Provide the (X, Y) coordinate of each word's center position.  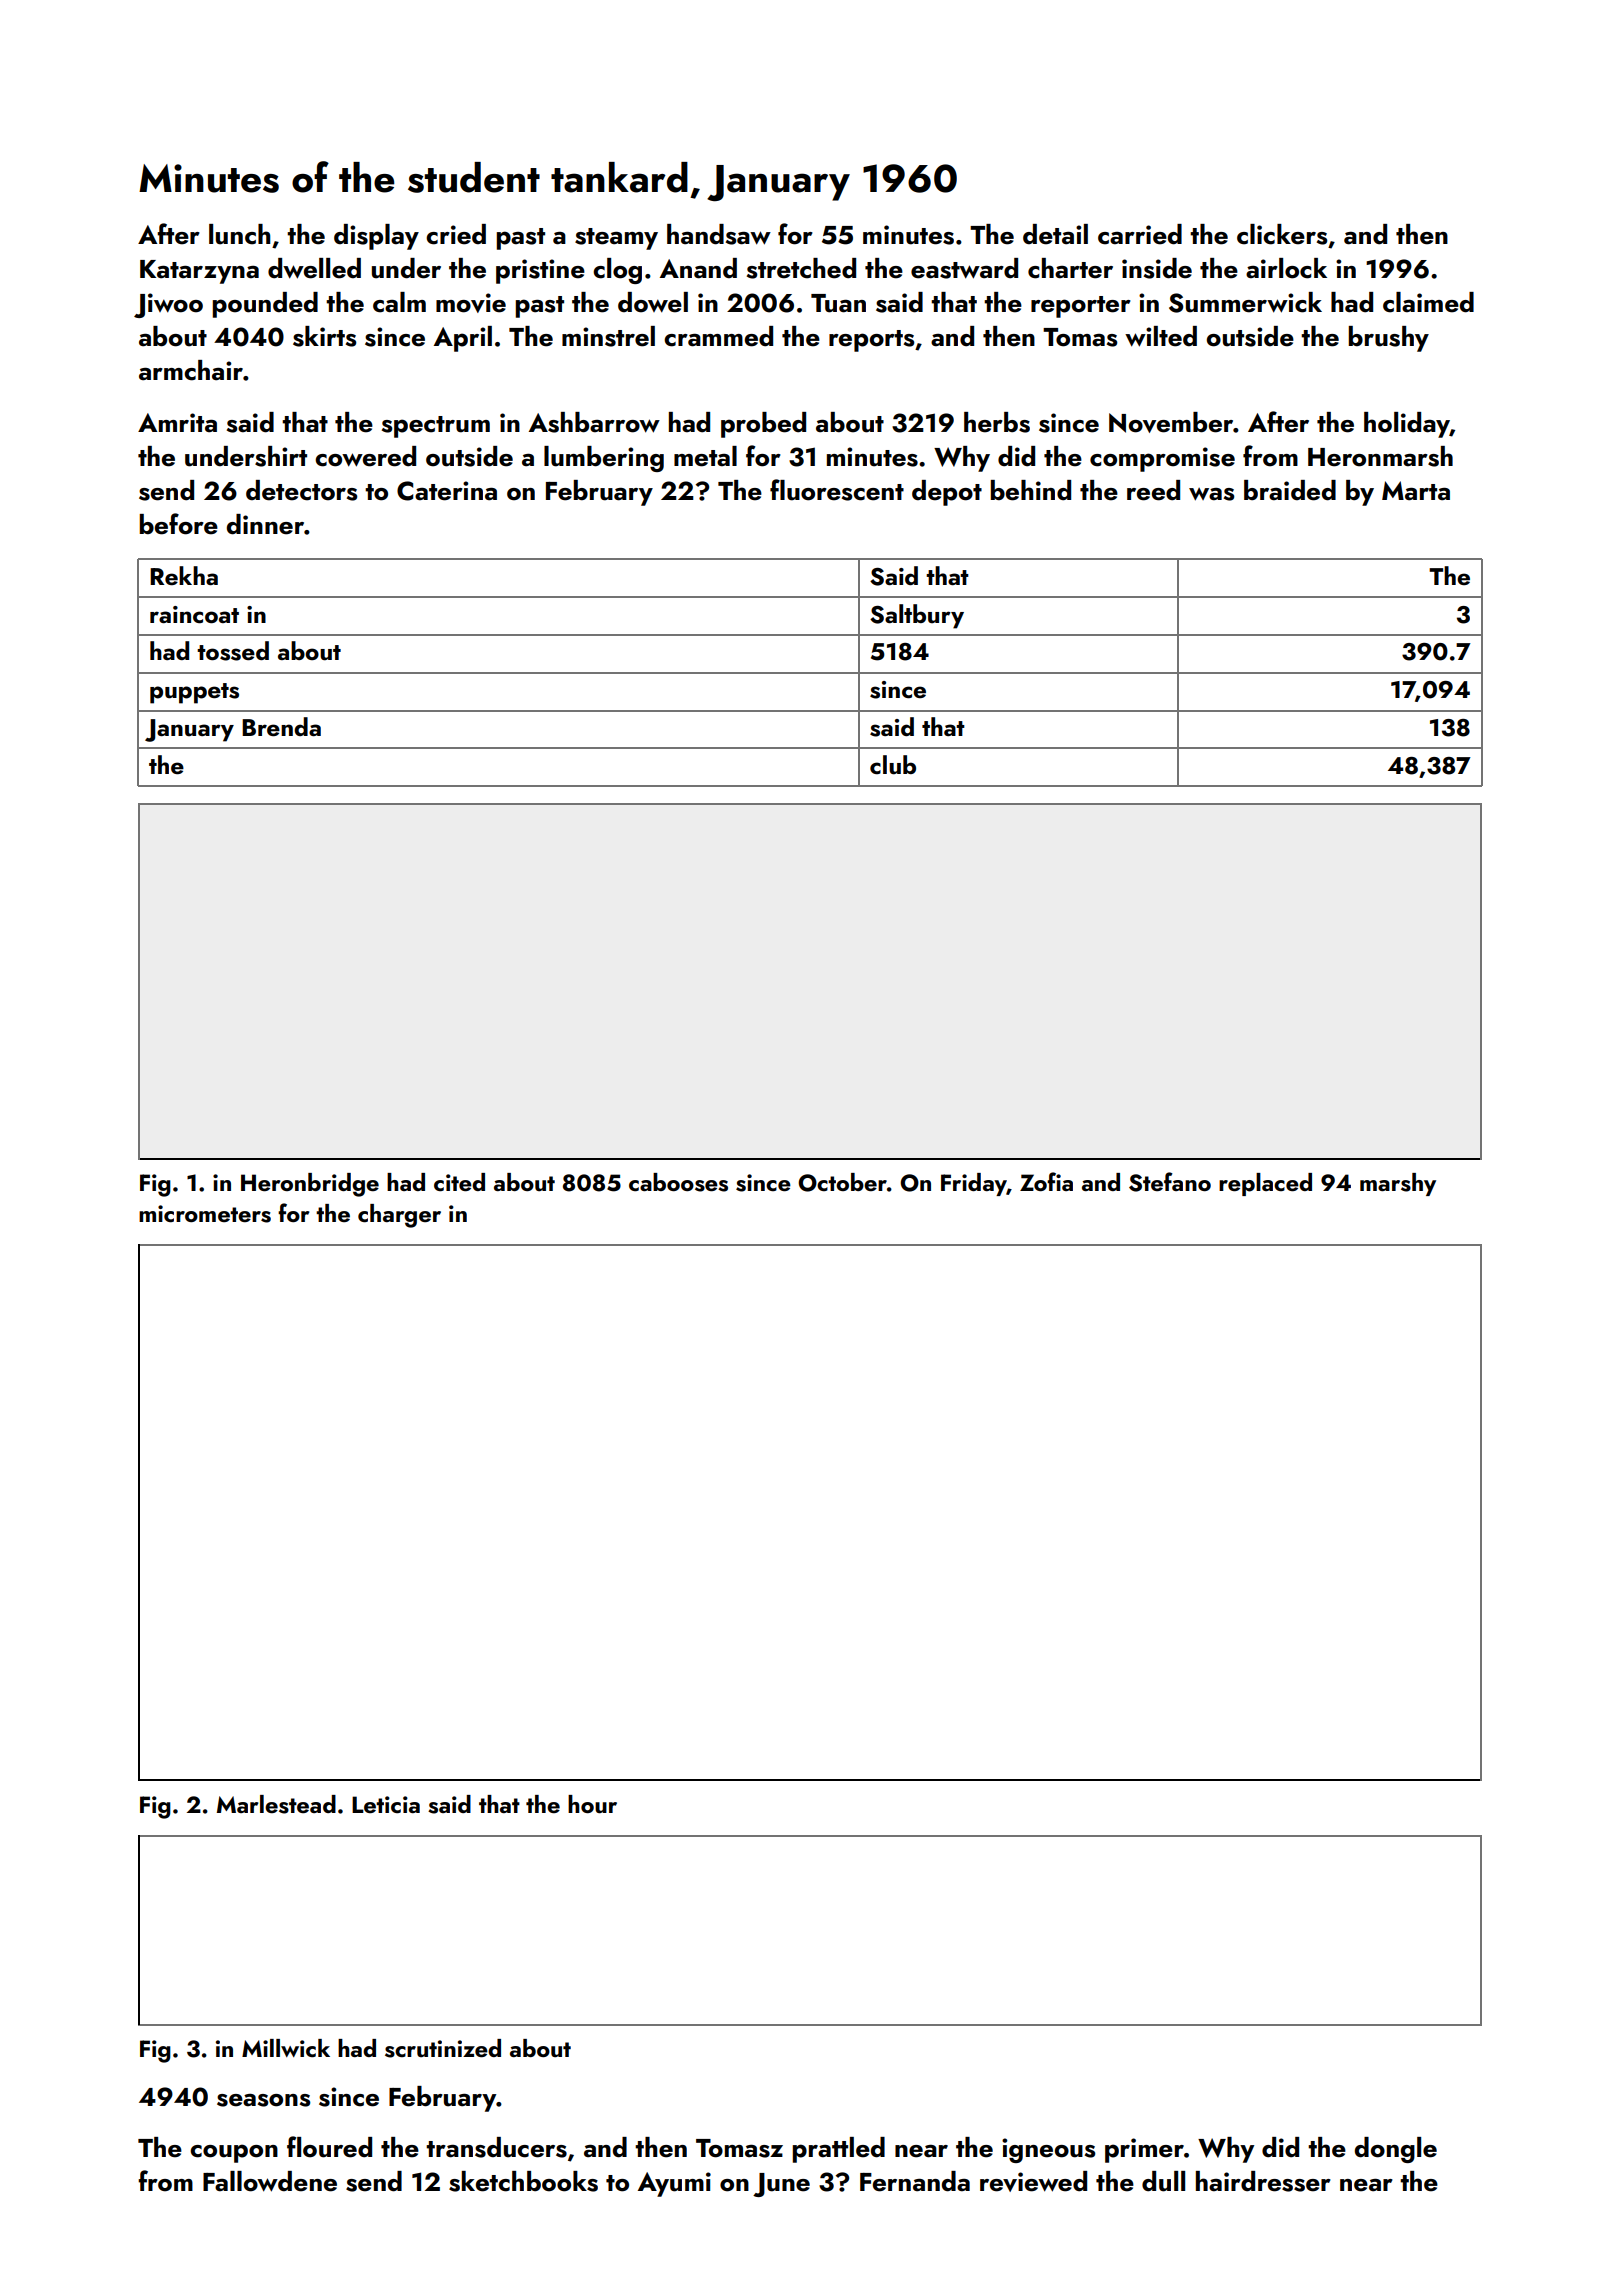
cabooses (678, 1182)
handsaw (719, 234)
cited (459, 1182)
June (781, 2185)
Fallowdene (270, 2181)
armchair (191, 370)
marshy (1398, 1184)
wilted (1161, 336)
